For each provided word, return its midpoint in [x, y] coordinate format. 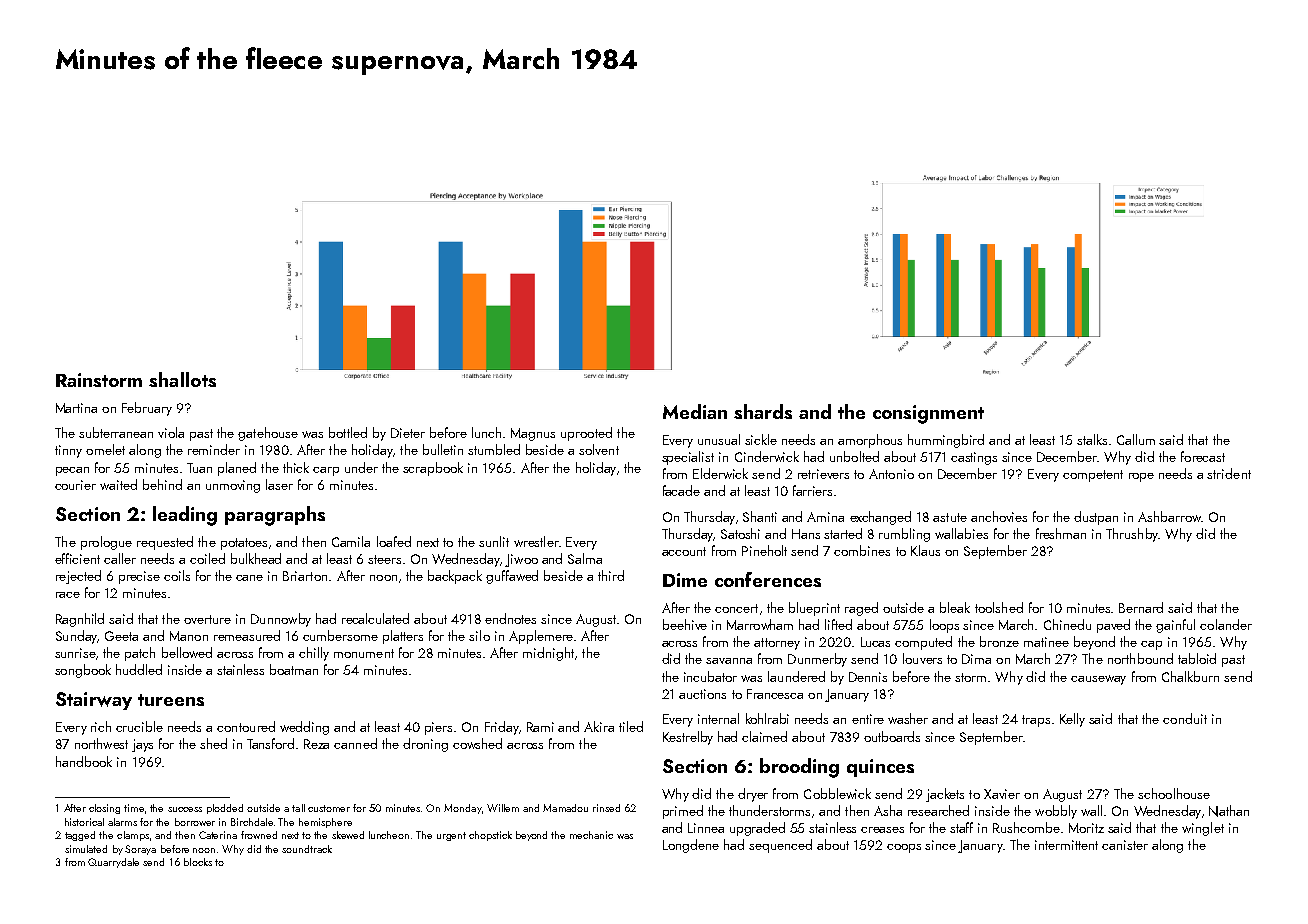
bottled [348, 432]
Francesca [775, 694]
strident [1229, 473]
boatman [294, 669]
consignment [928, 414]
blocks [198, 862]
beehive [685, 624]
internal [718, 718]
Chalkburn [1190, 676]
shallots [182, 379]
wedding [304, 728]
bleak [955, 607]
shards [763, 411]
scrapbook [433, 469]
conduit [1185, 718]
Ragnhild [80, 620]
